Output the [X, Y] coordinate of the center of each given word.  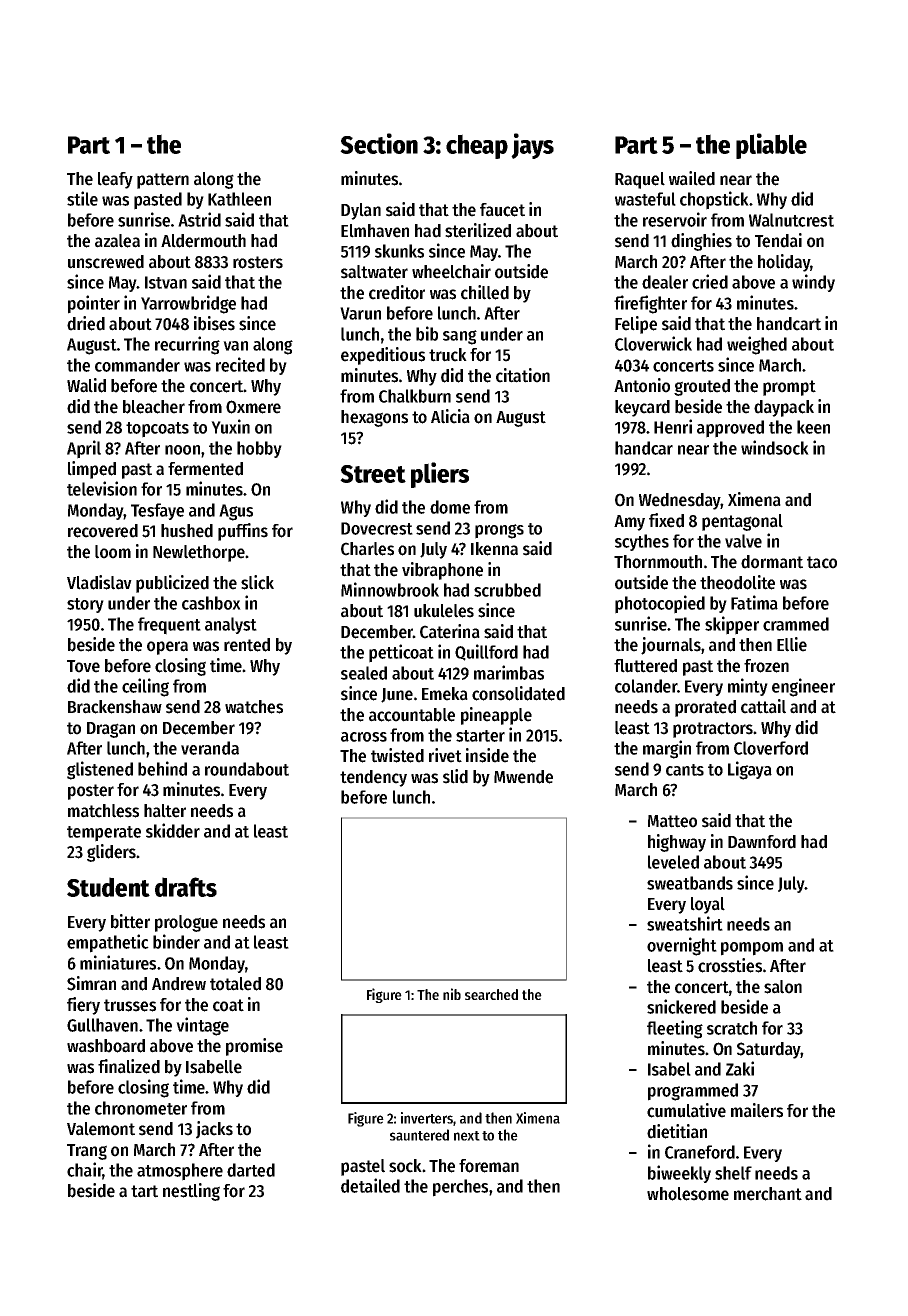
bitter [130, 921]
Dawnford [762, 842]
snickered [681, 1006]
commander [137, 365]
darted [251, 1170]
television [102, 488]
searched [491, 994]
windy [813, 283]
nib [452, 994]
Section [379, 143]
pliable [771, 146]
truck [448, 355]
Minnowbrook [390, 589]
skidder [173, 830]
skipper [732, 625]
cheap [477, 146]
